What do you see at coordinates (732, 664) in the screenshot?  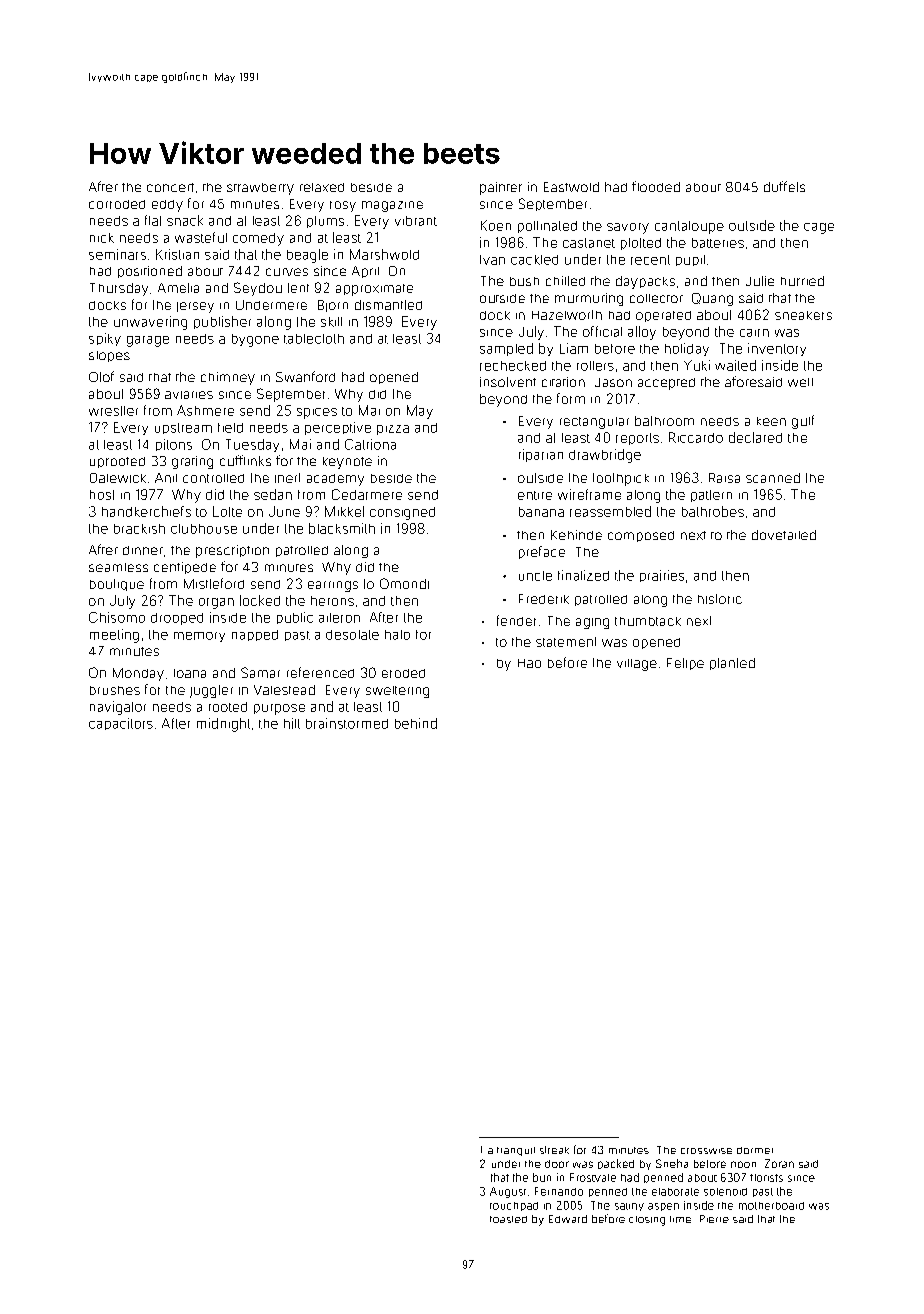 I see `planted` at bounding box center [732, 664].
